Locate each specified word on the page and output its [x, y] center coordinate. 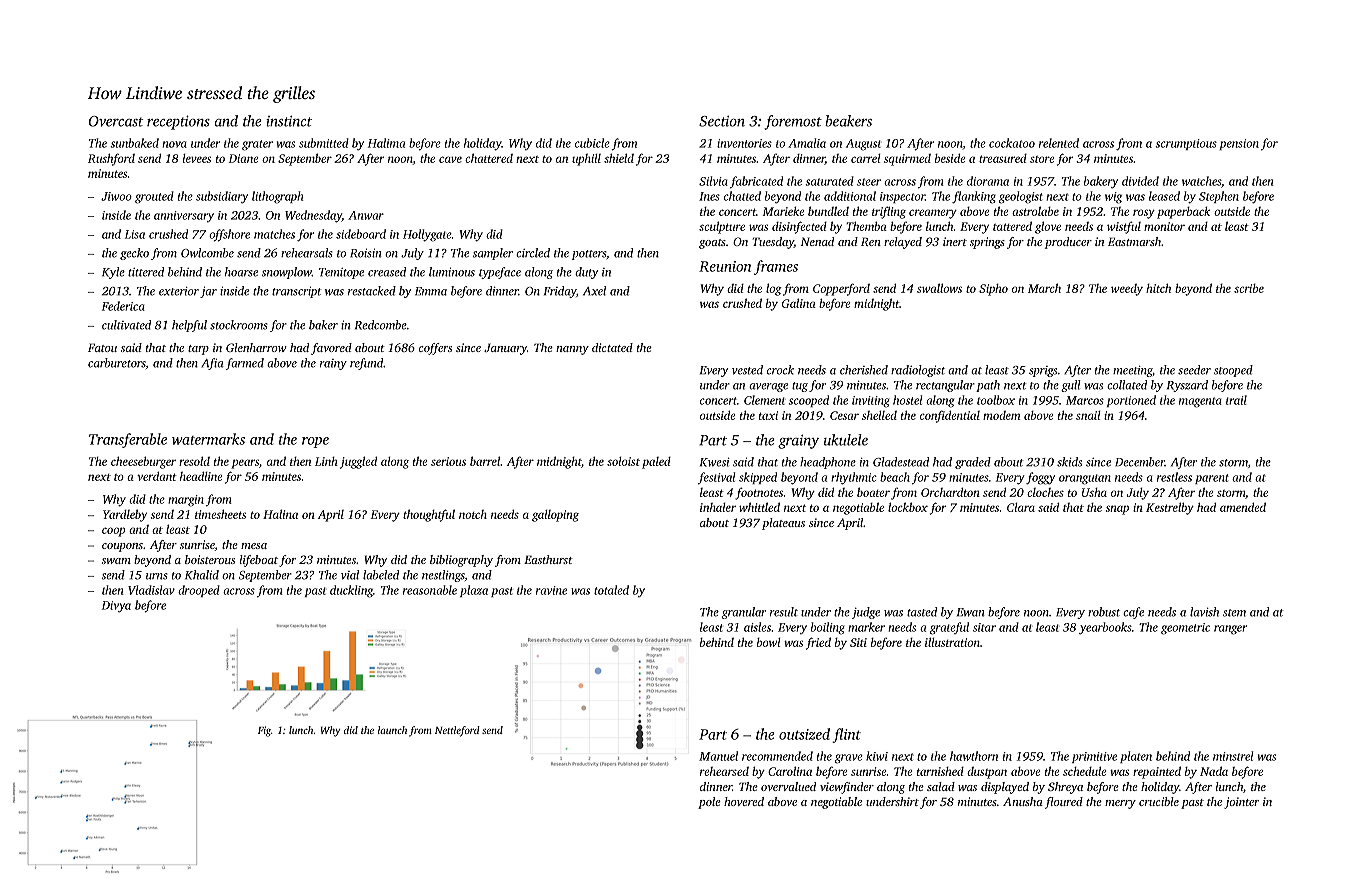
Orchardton [950, 492]
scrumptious [1186, 144]
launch [392, 730]
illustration [952, 642]
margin [186, 501]
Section [722, 121]
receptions [178, 122]
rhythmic [854, 478]
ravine [551, 590]
